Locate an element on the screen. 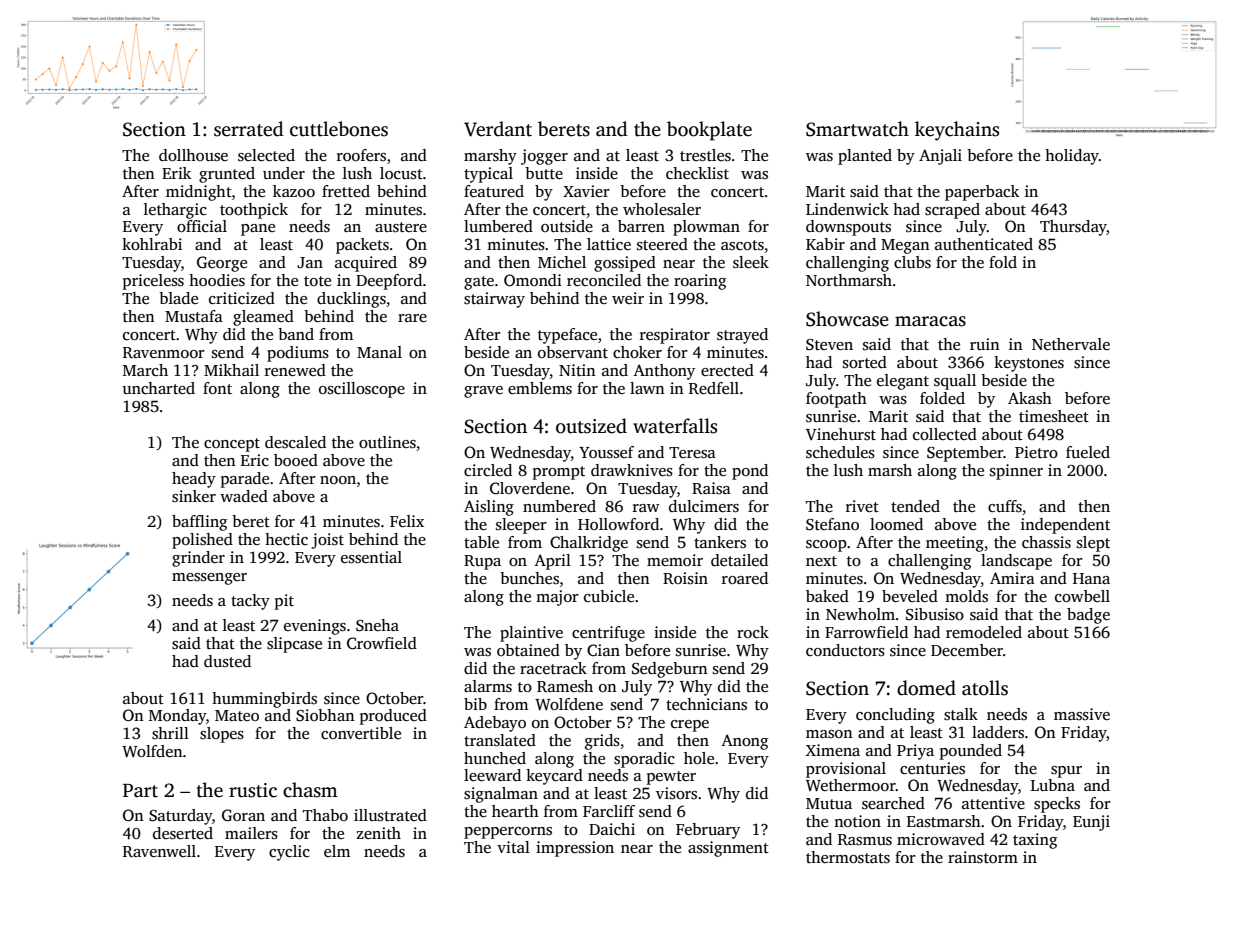 The image size is (1233, 952). jogger is located at coordinates (544, 157).
